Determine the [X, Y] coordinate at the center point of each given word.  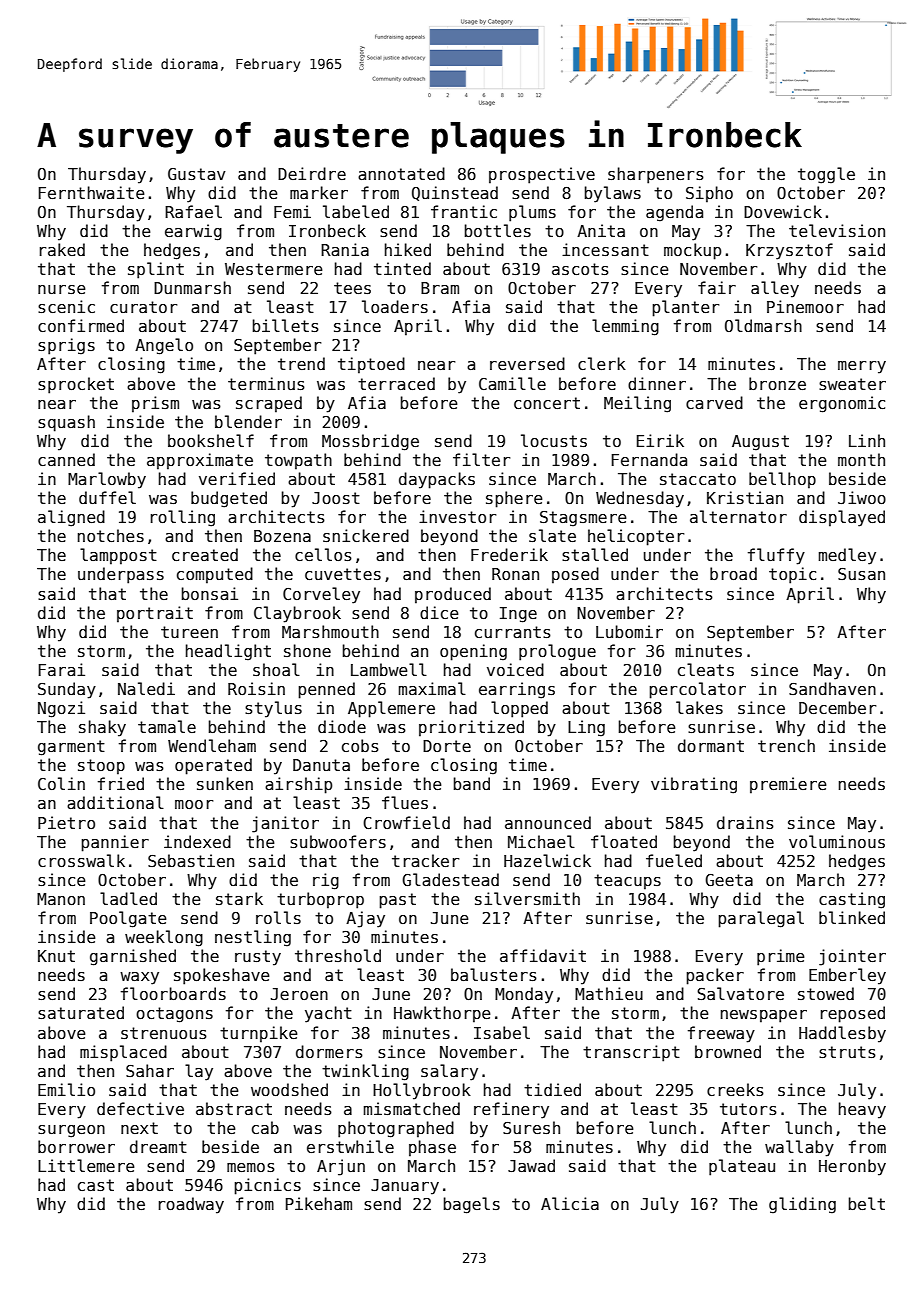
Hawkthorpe [442, 1014]
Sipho [709, 194]
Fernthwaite [91, 192]
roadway [191, 1205]
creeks [735, 1089]
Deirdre [312, 173]
